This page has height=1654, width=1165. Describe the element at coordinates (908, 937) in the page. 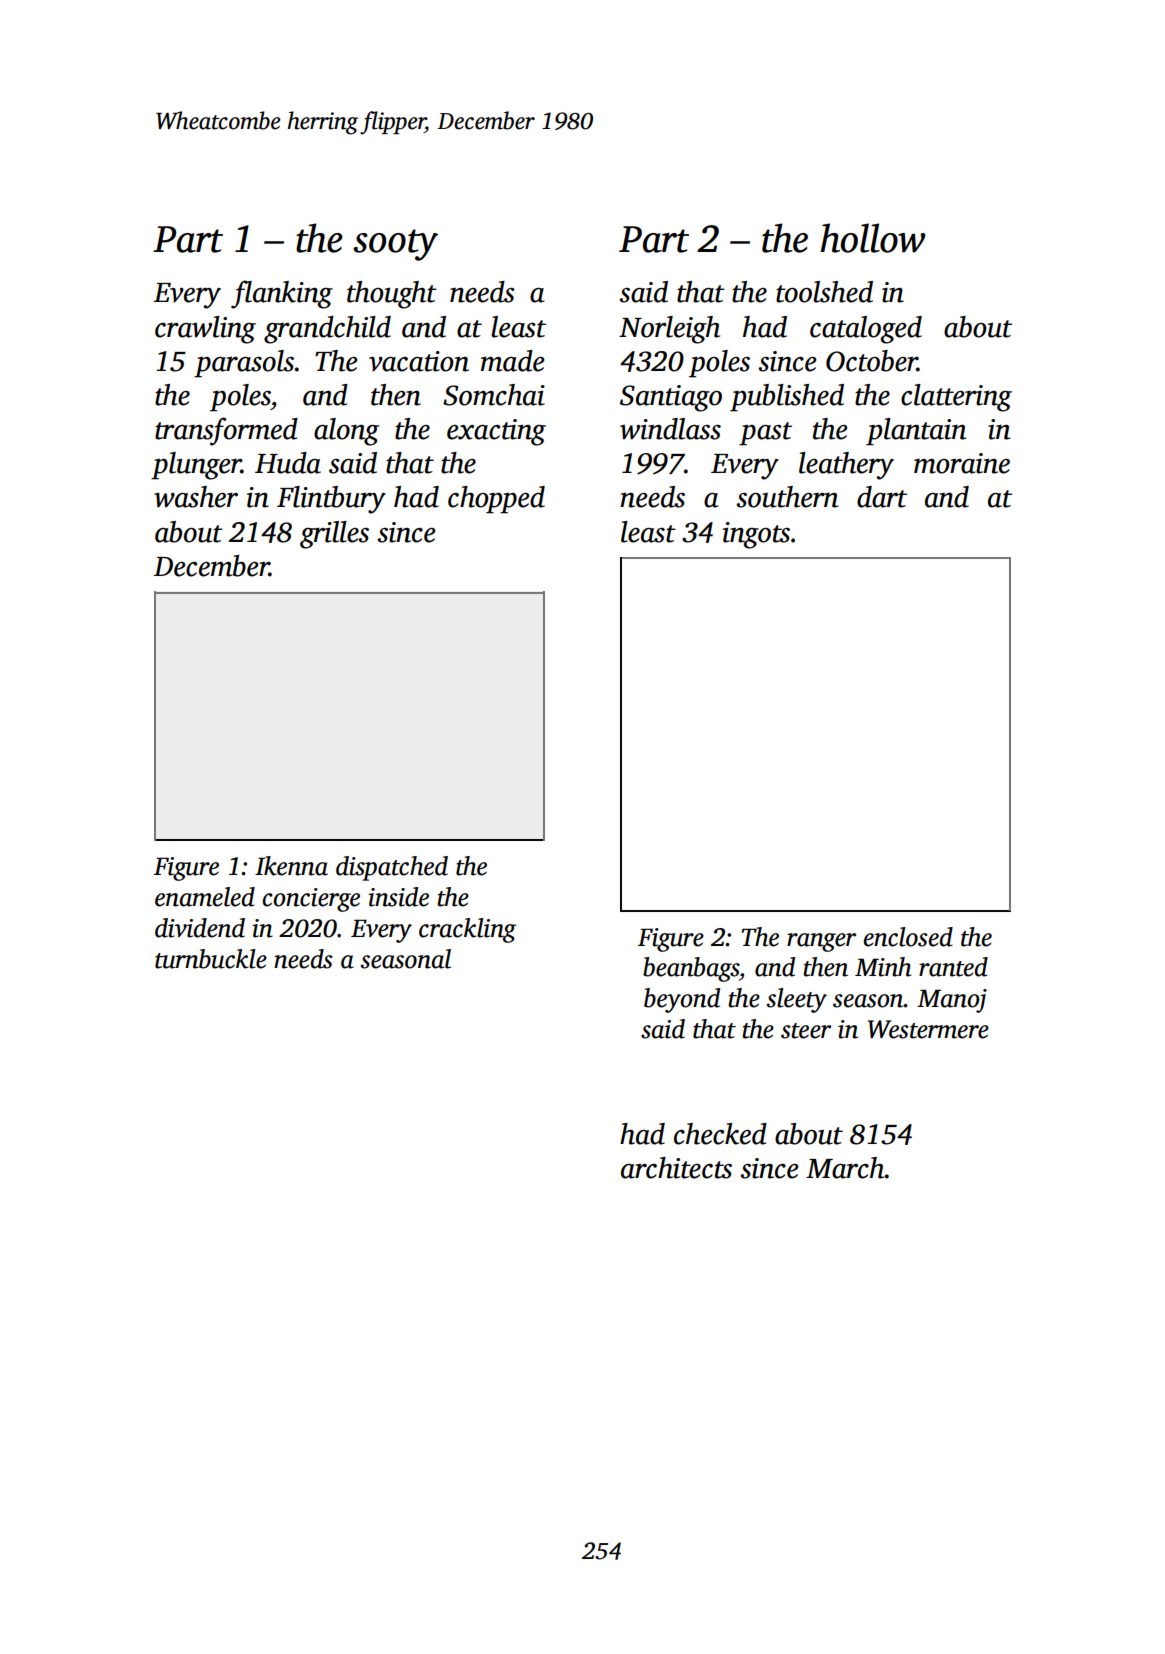

I see `enclosed` at that location.
